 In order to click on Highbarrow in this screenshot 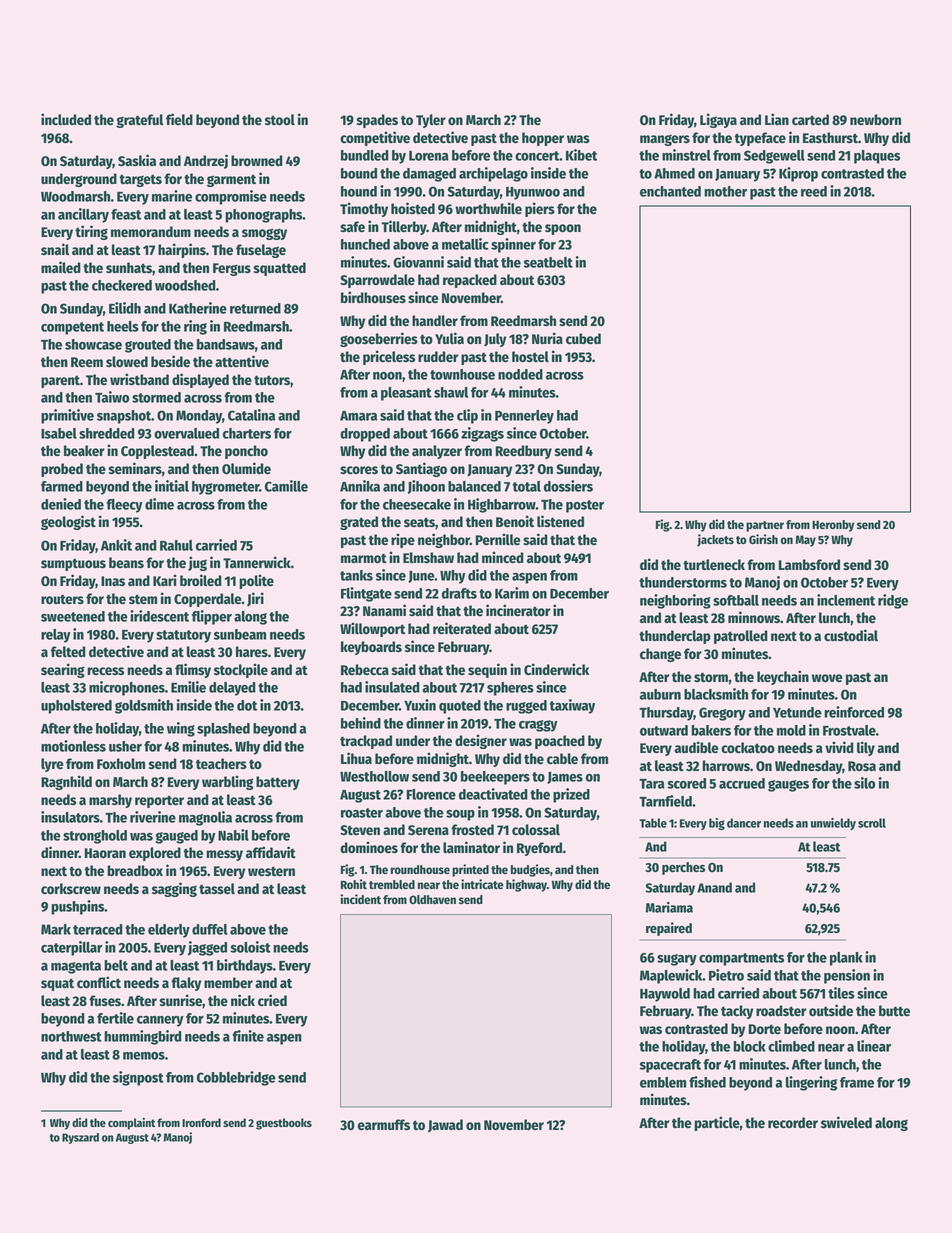, I will do `click(502, 505)`.
